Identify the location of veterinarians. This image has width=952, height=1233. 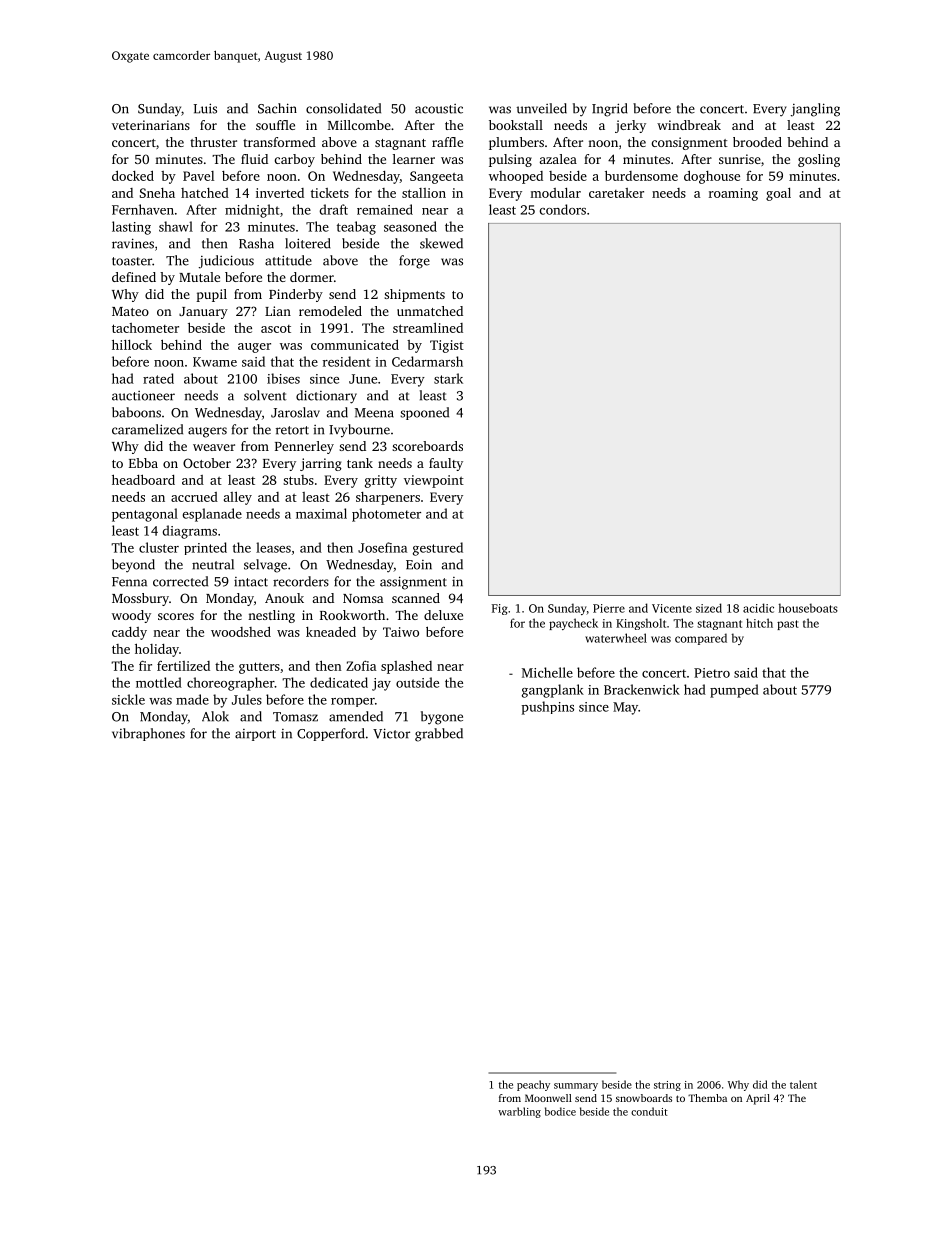
(151, 125).
